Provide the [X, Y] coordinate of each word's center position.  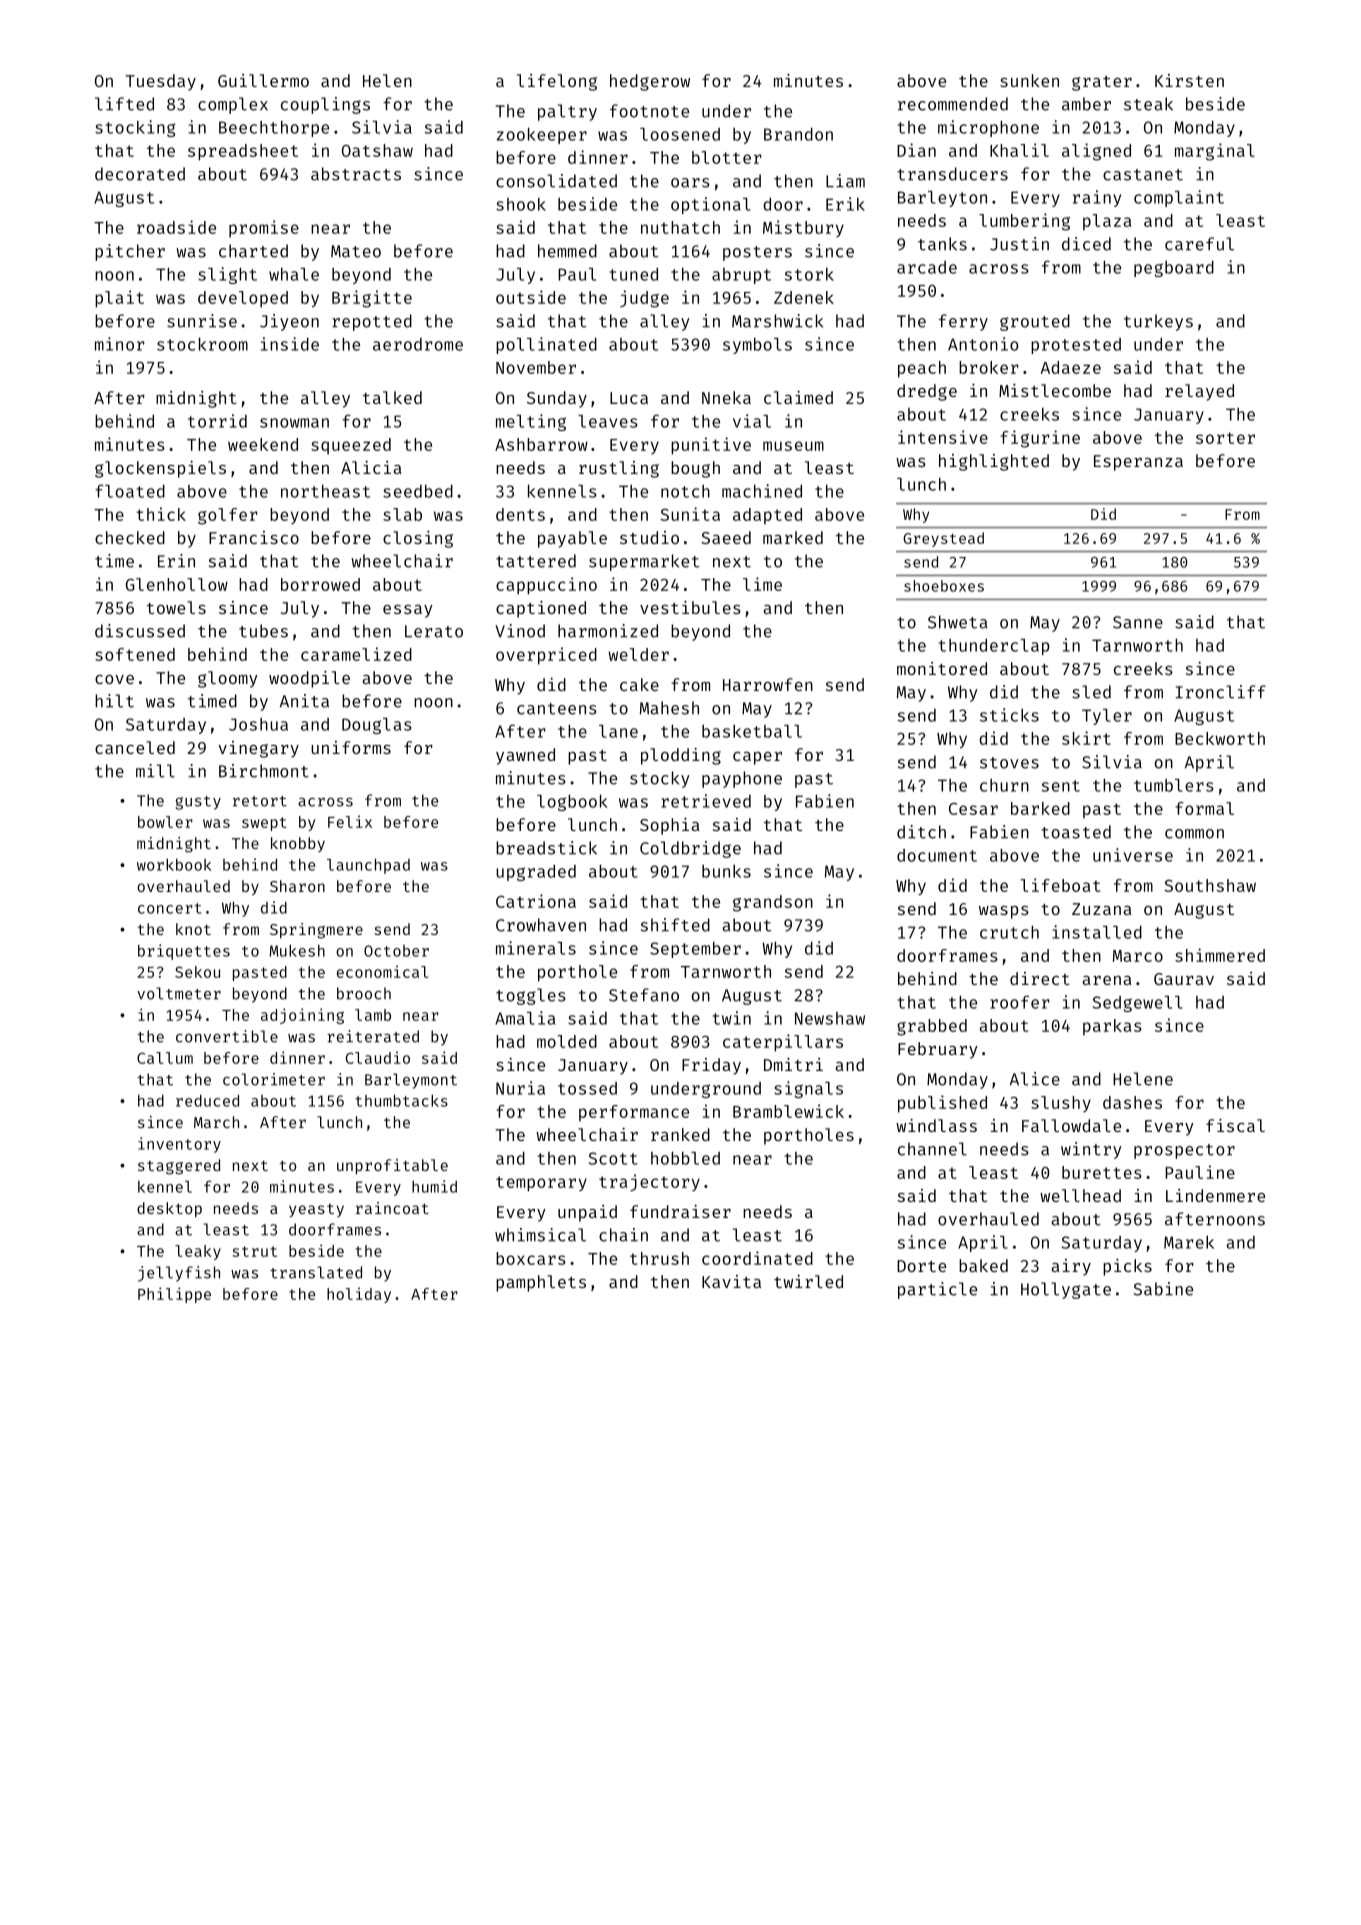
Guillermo [263, 80]
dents [520, 514]
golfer [228, 516]
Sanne [1138, 622]
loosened [680, 134]
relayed [1199, 392]
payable [572, 539]
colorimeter [274, 1079]
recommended [953, 104]
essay [408, 611]
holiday [359, 1295]
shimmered [1220, 955]
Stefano [644, 995]
